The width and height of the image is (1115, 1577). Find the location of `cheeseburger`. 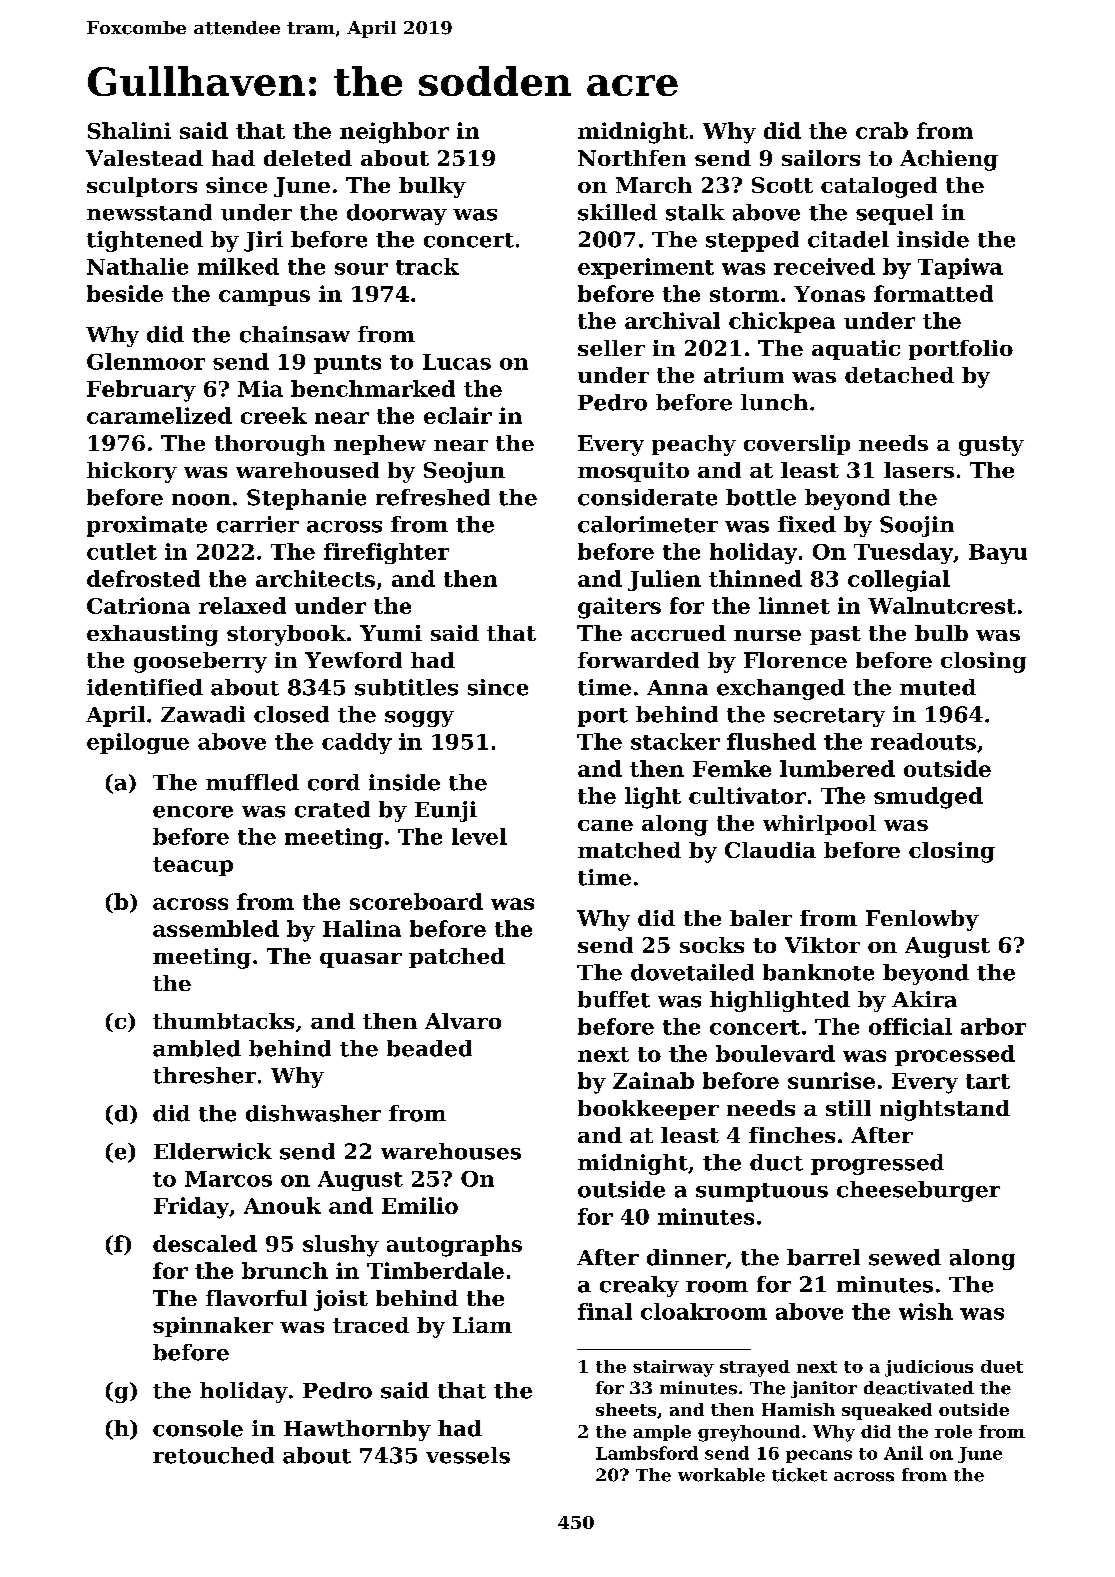

cheeseburger is located at coordinates (918, 1191).
